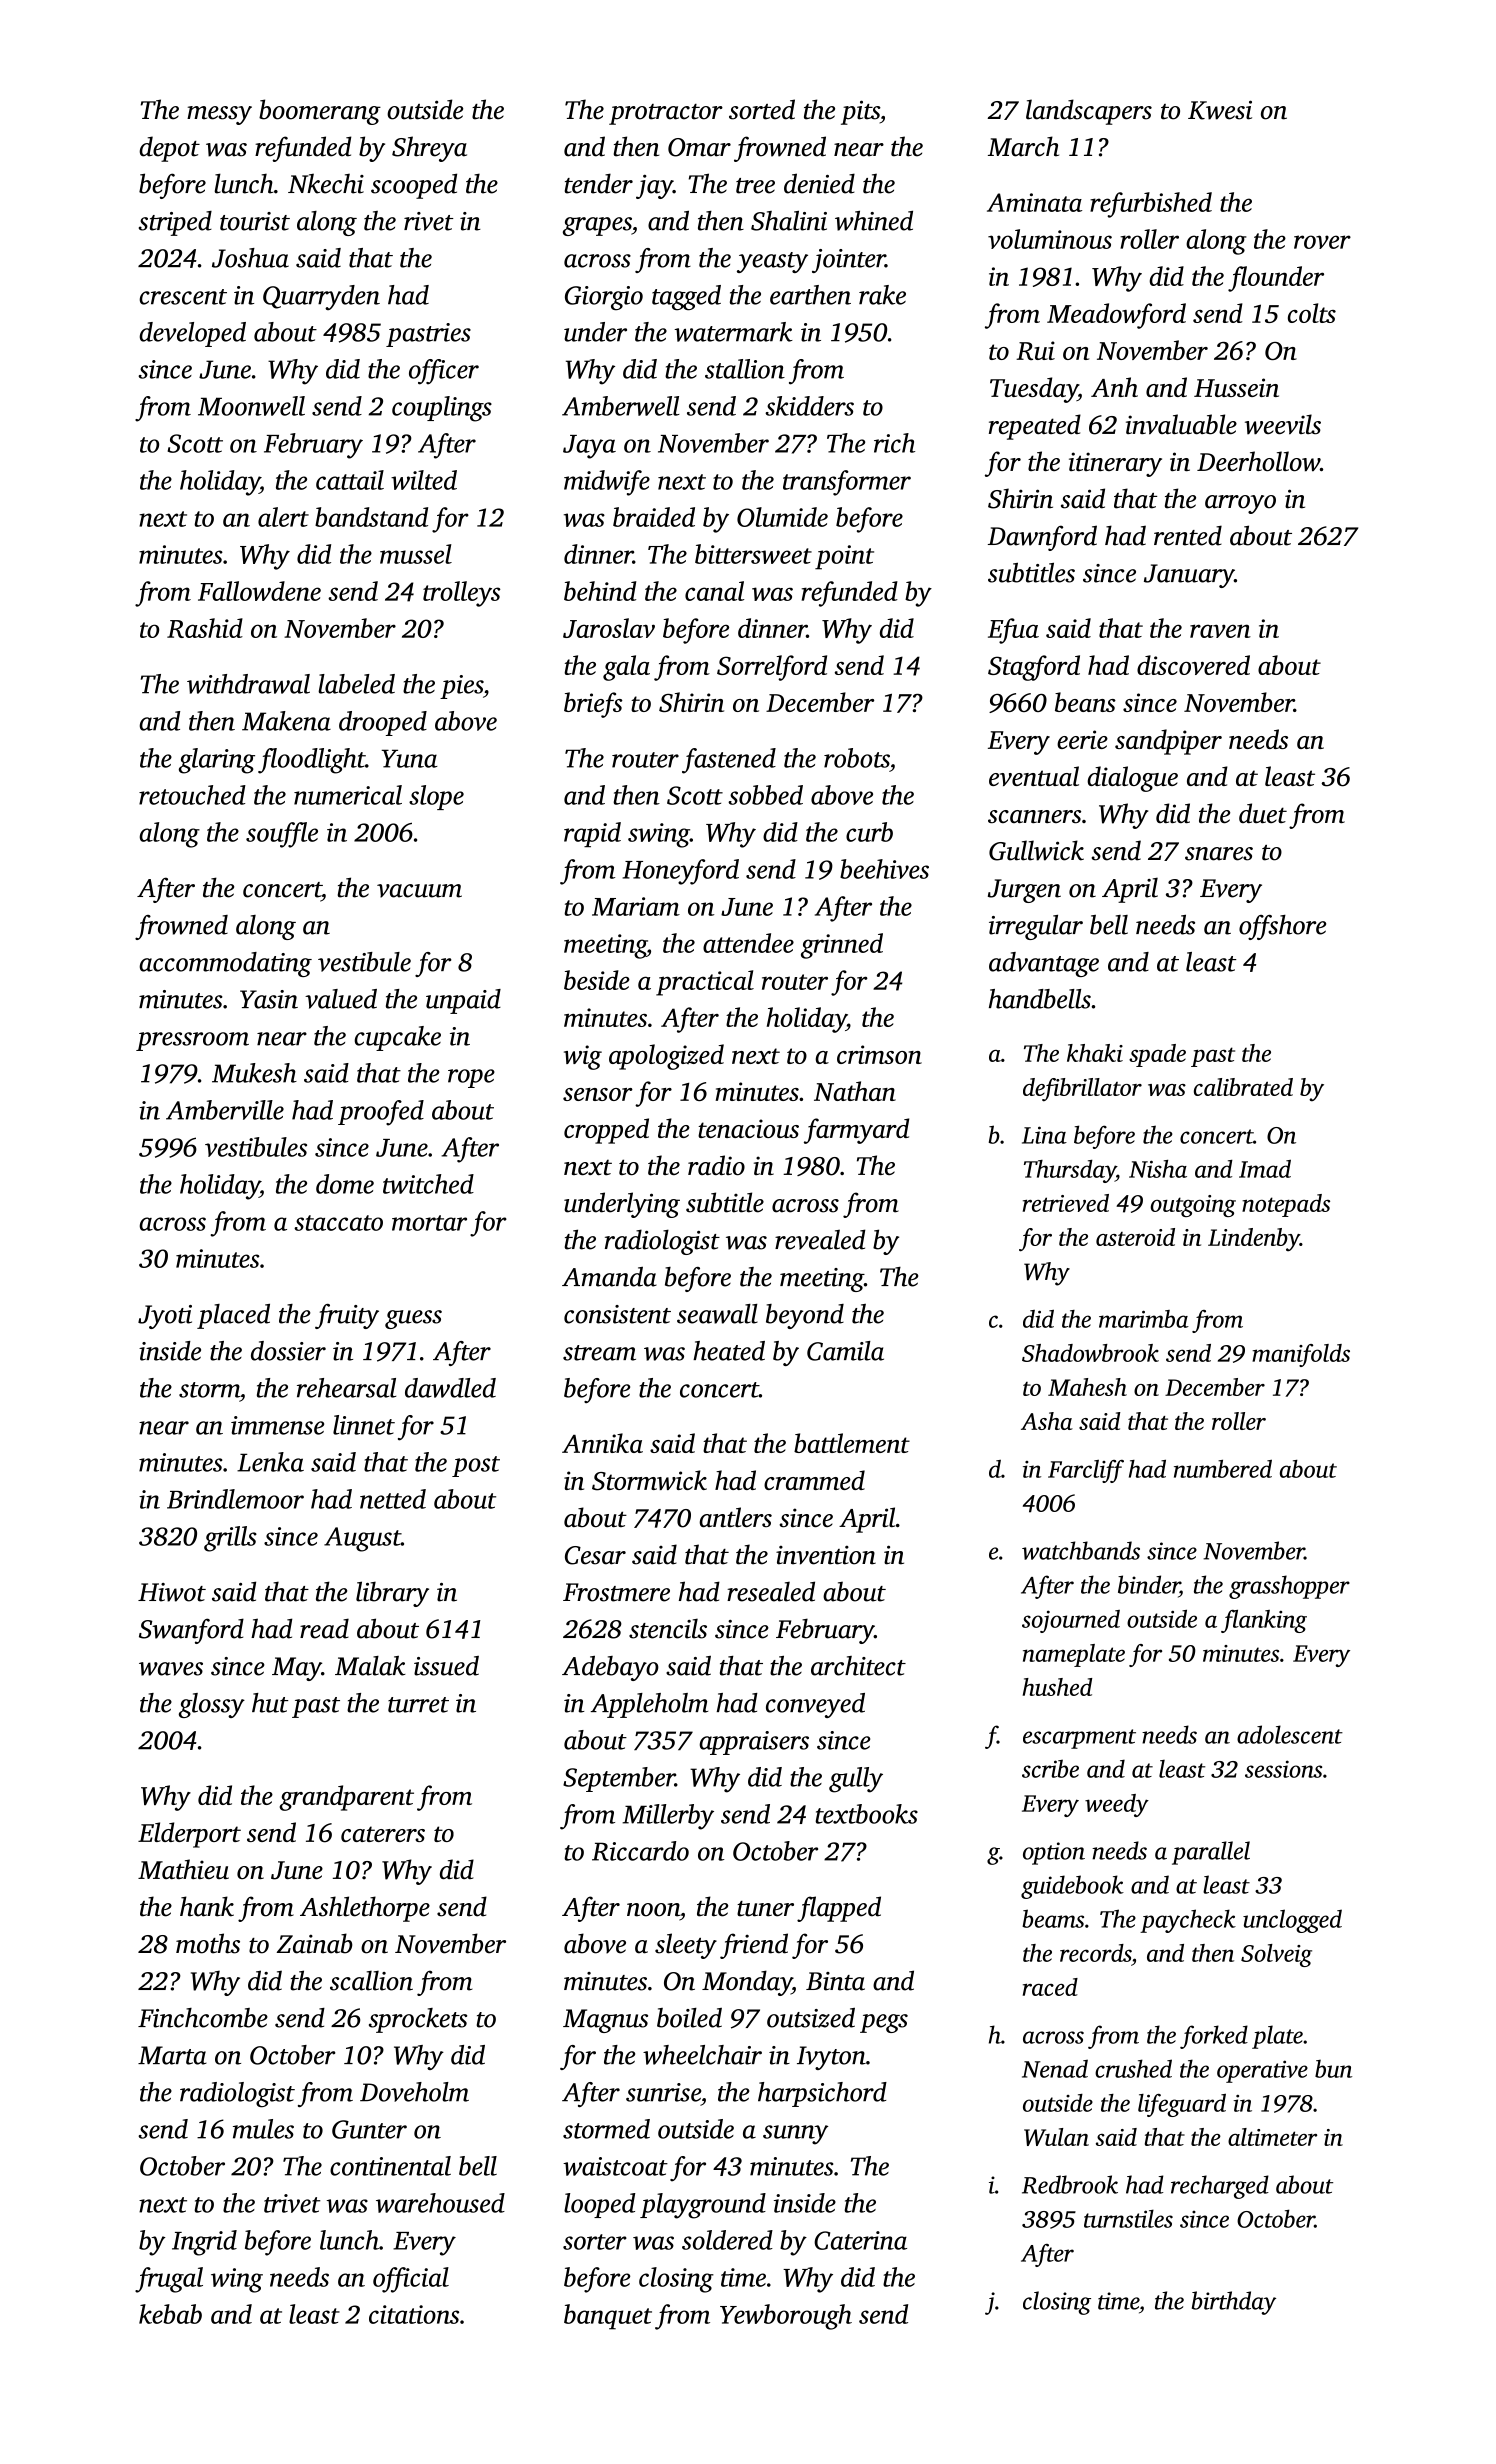 The height and width of the screenshot is (2464, 1496). Describe the element at coordinates (1013, 631) in the screenshot. I see `Efua` at that location.
